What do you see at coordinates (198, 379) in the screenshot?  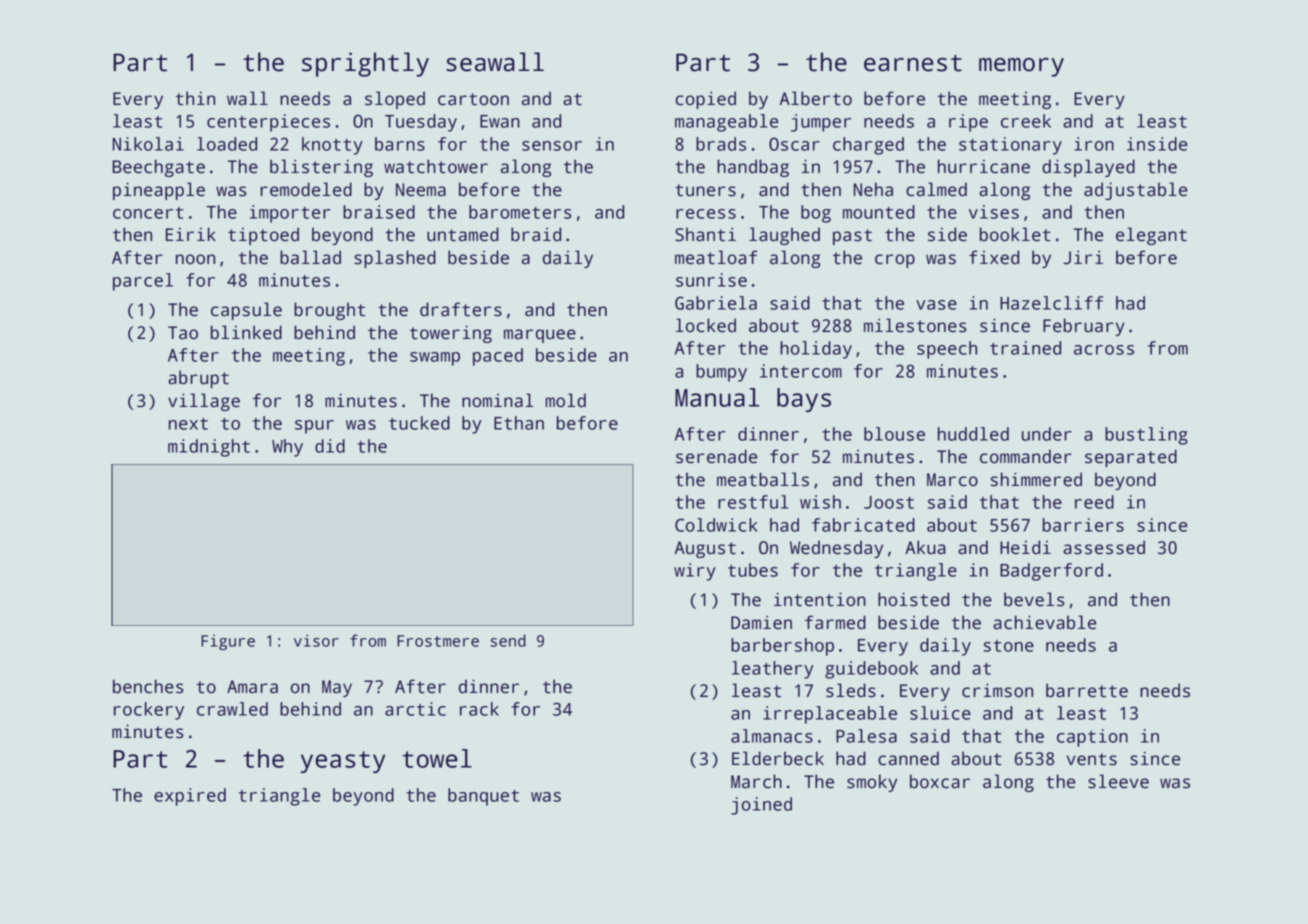 I see `abrupt` at bounding box center [198, 379].
